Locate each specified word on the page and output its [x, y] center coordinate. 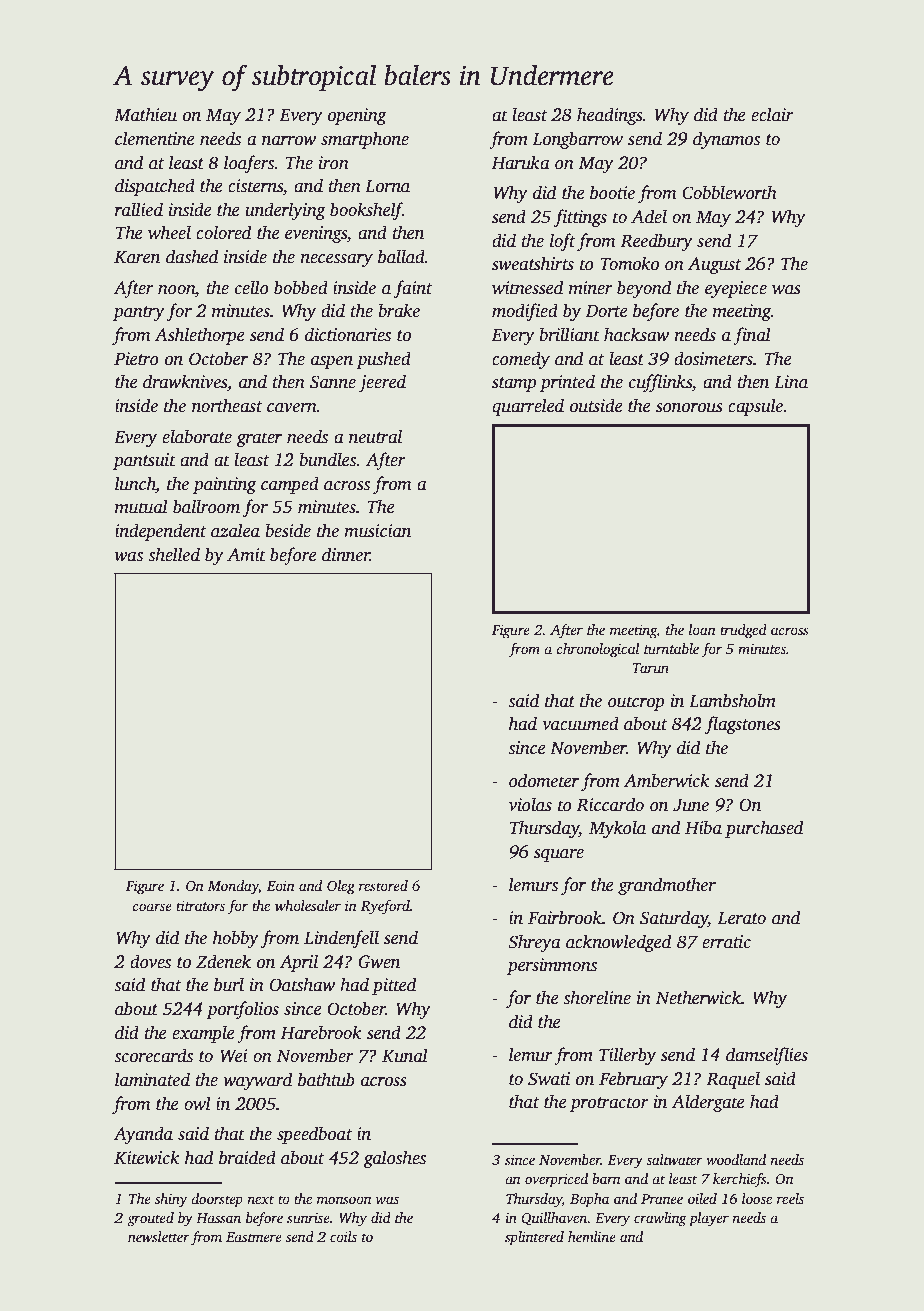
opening [357, 116]
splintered [534, 1238]
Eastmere [254, 1237]
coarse [152, 907]
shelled [174, 554]
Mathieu [145, 114]
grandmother [667, 886]
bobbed [301, 287]
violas [530, 804]
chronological [597, 650]
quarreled [528, 407]
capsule [756, 407]
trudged [743, 631]
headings [610, 116]
